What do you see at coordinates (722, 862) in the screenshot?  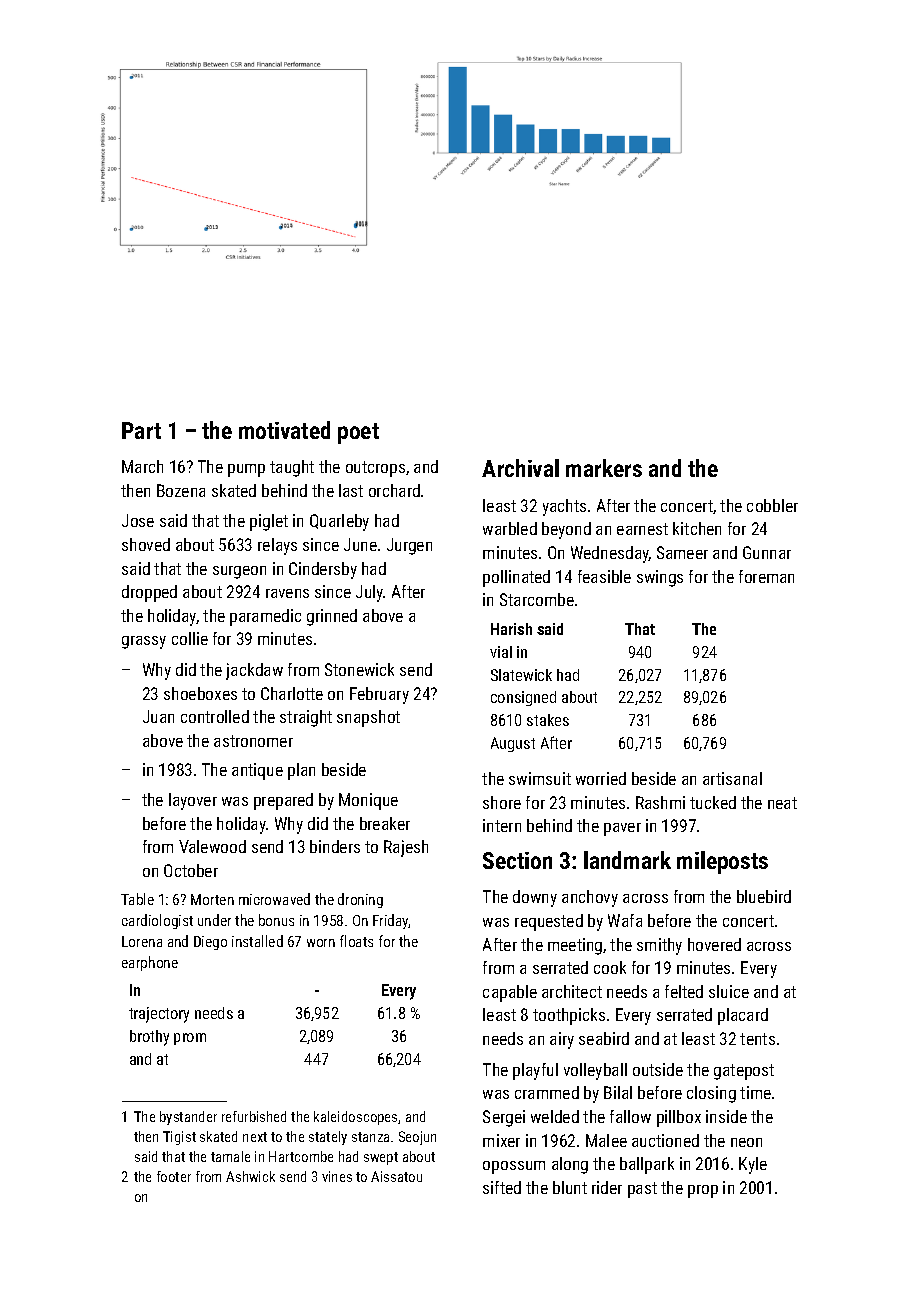 I see `mileposts` at bounding box center [722, 862].
